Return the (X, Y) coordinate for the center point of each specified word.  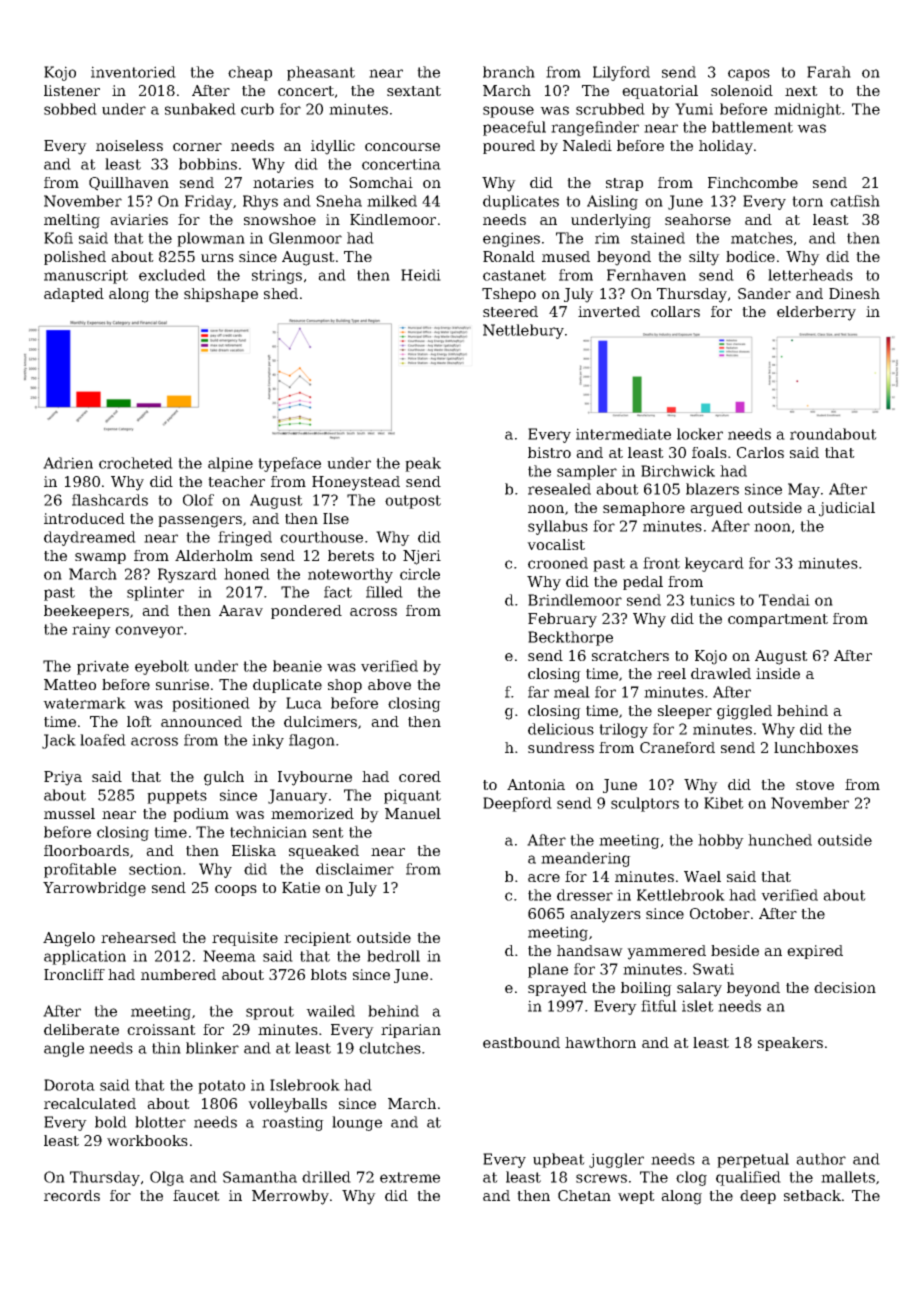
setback (812, 1195)
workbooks (147, 1140)
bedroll (393, 956)
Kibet (724, 803)
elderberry (816, 313)
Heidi (421, 275)
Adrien (68, 463)
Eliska (254, 850)
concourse (402, 147)
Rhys (260, 202)
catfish (855, 201)
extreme (410, 1177)
